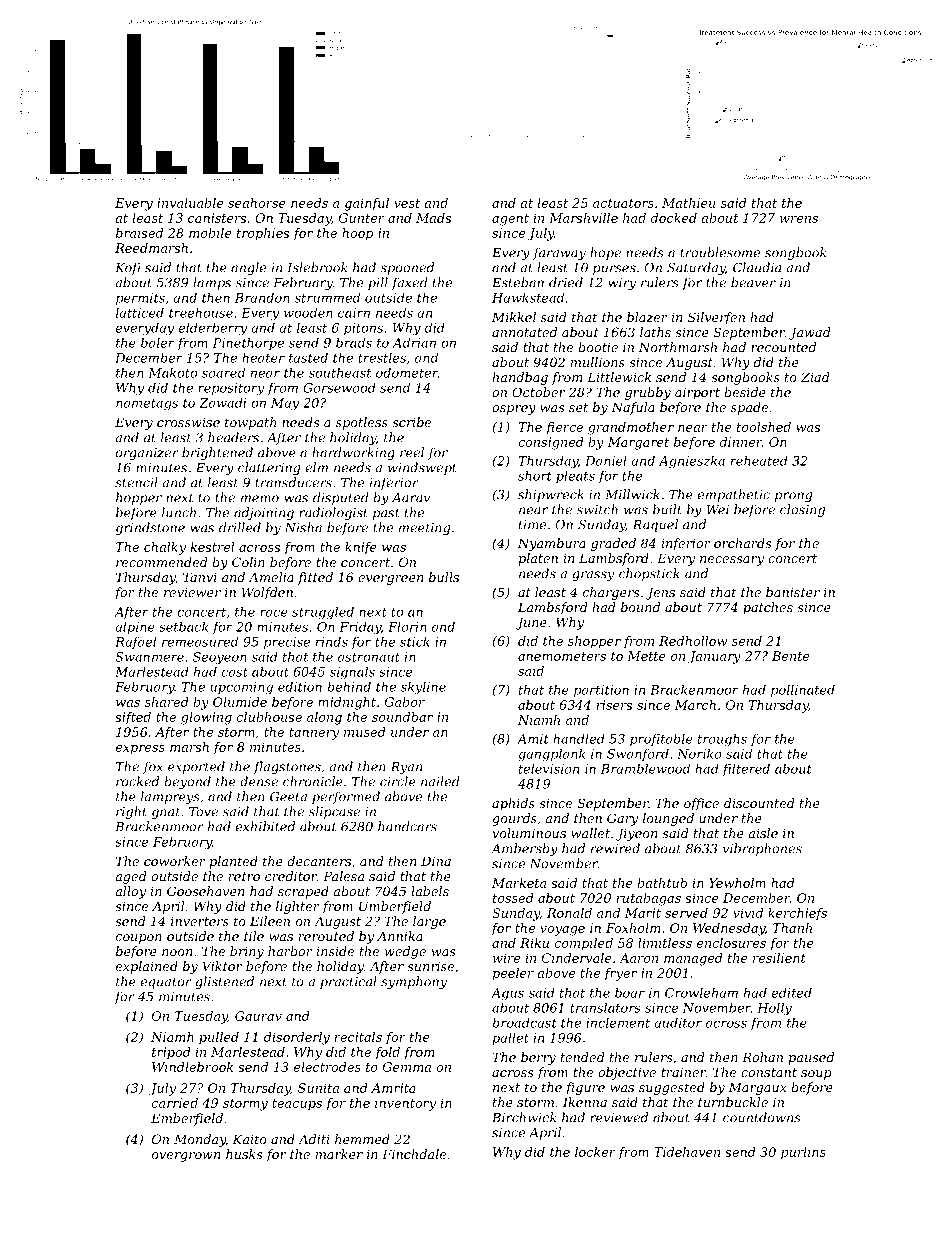 Image resolution: width=952 pixels, height=1233 pixels. I want to click on dried, so click(566, 282).
